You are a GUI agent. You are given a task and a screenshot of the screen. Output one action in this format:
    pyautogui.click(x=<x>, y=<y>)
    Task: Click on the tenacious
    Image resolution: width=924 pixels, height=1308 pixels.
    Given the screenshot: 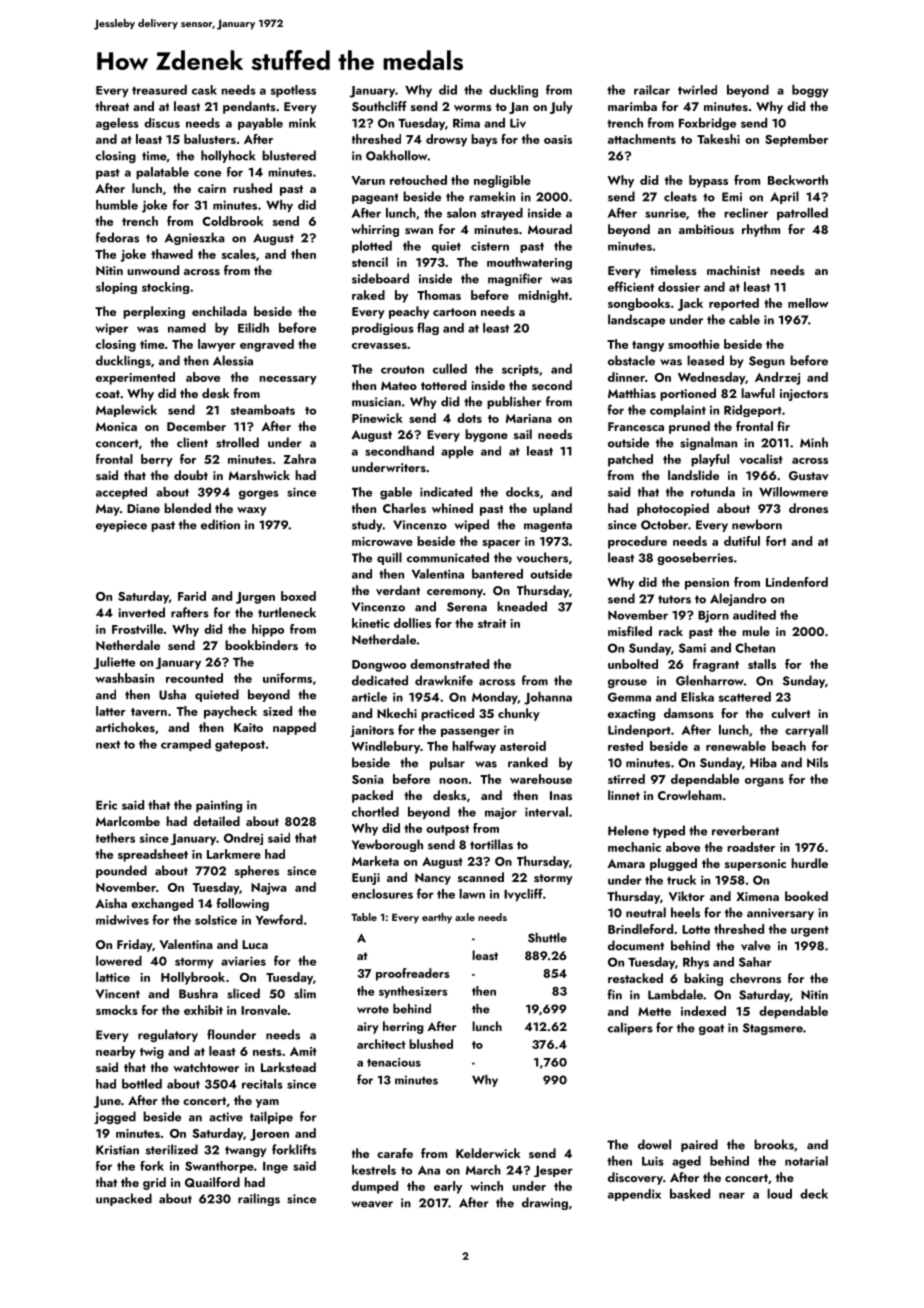 What is the action you would take?
    pyautogui.click(x=394, y=1062)
